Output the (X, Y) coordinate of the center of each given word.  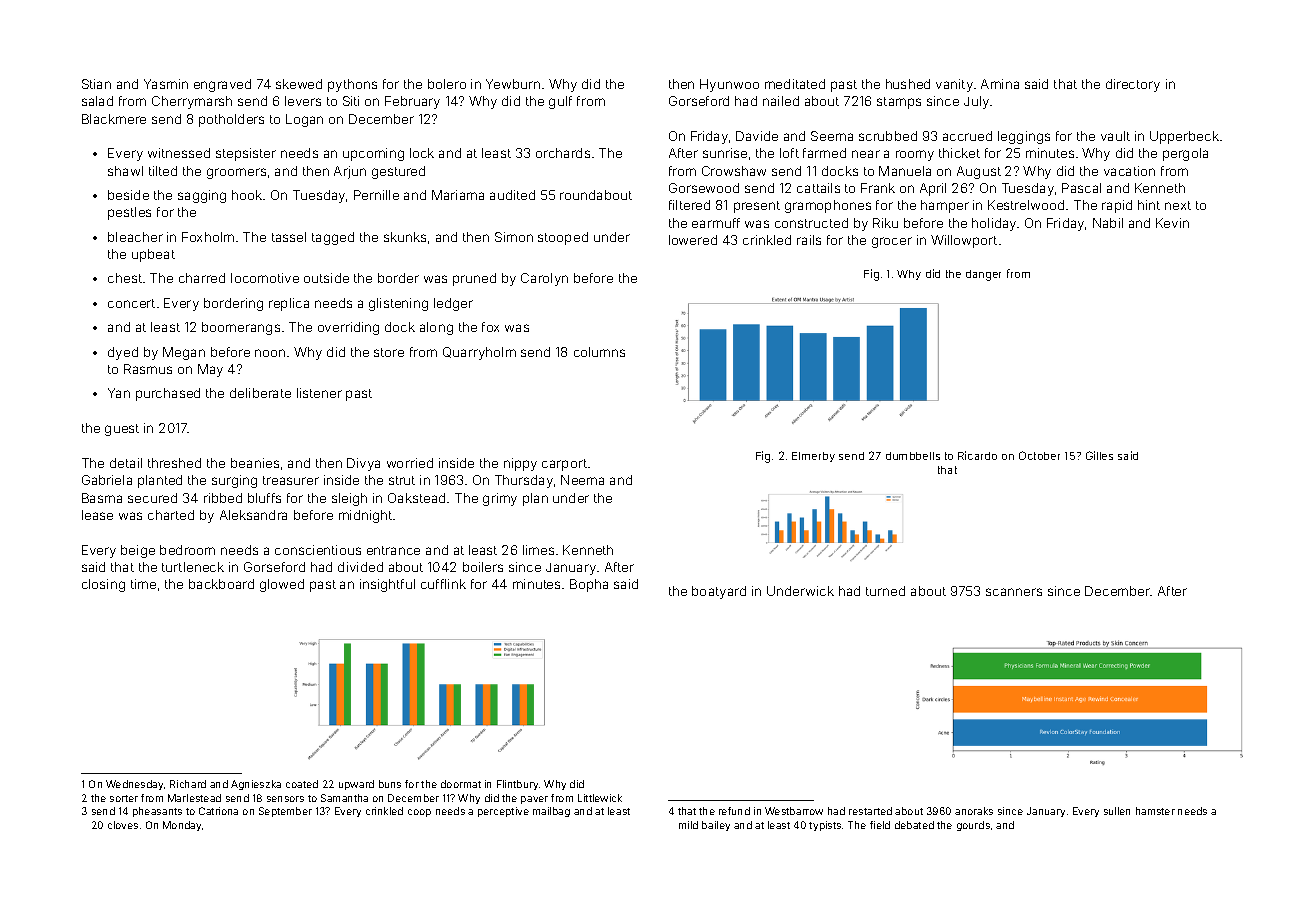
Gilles (1099, 455)
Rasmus (148, 369)
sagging (202, 196)
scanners (1014, 592)
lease (97, 515)
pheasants (157, 812)
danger (983, 275)
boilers (483, 567)
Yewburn (513, 84)
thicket (959, 153)
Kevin (1172, 223)
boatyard (719, 592)
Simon (514, 237)
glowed (282, 585)
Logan (304, 120)
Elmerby (813, 457)
